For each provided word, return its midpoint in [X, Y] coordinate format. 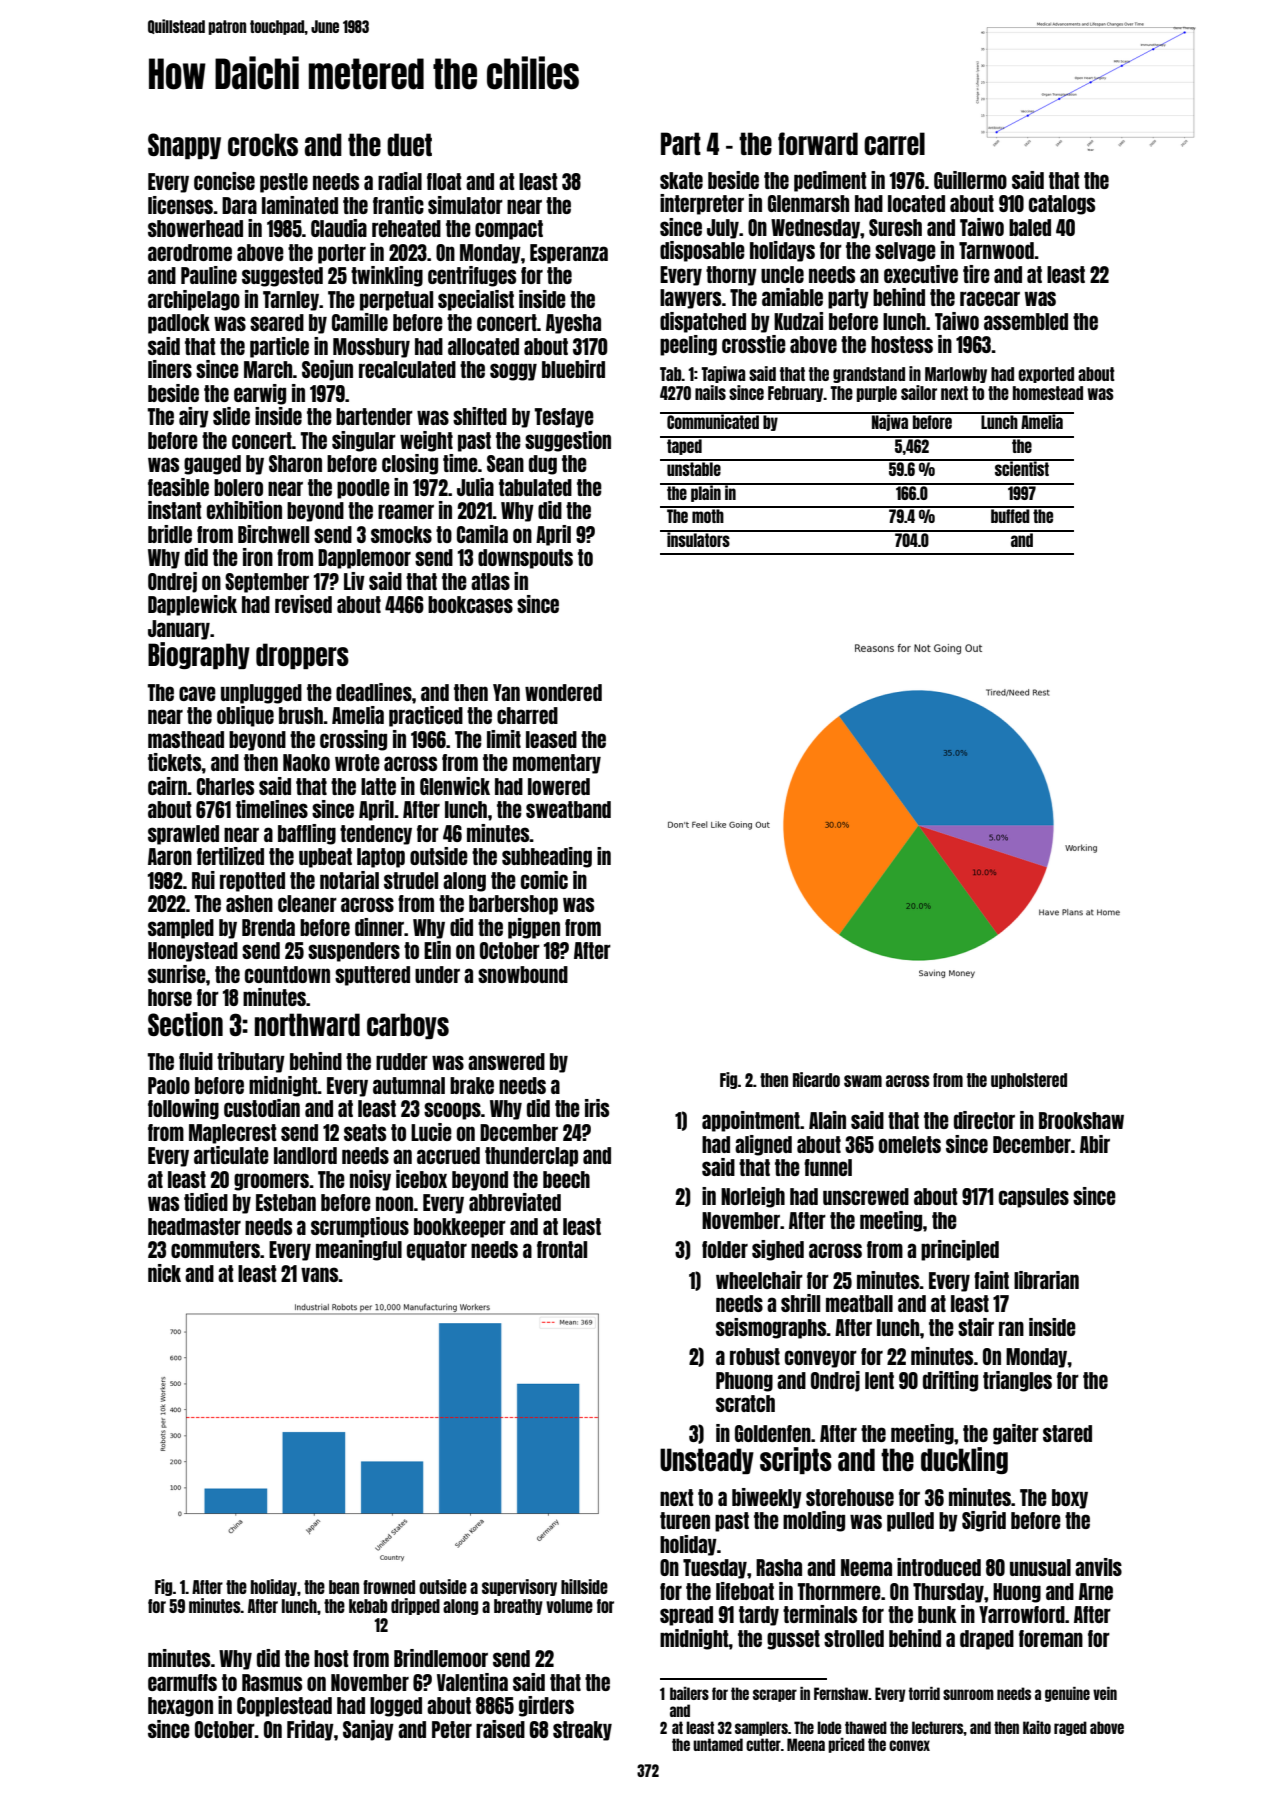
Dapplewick [192, 605]
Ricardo [816, 1079]
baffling [307, 834]
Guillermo [970, 180]
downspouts [525, 559]
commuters [215, 1249]
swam [863, 1081]
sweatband [568, 809]
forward [818, 143]
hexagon [180, 1707]
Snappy [184, 146]
